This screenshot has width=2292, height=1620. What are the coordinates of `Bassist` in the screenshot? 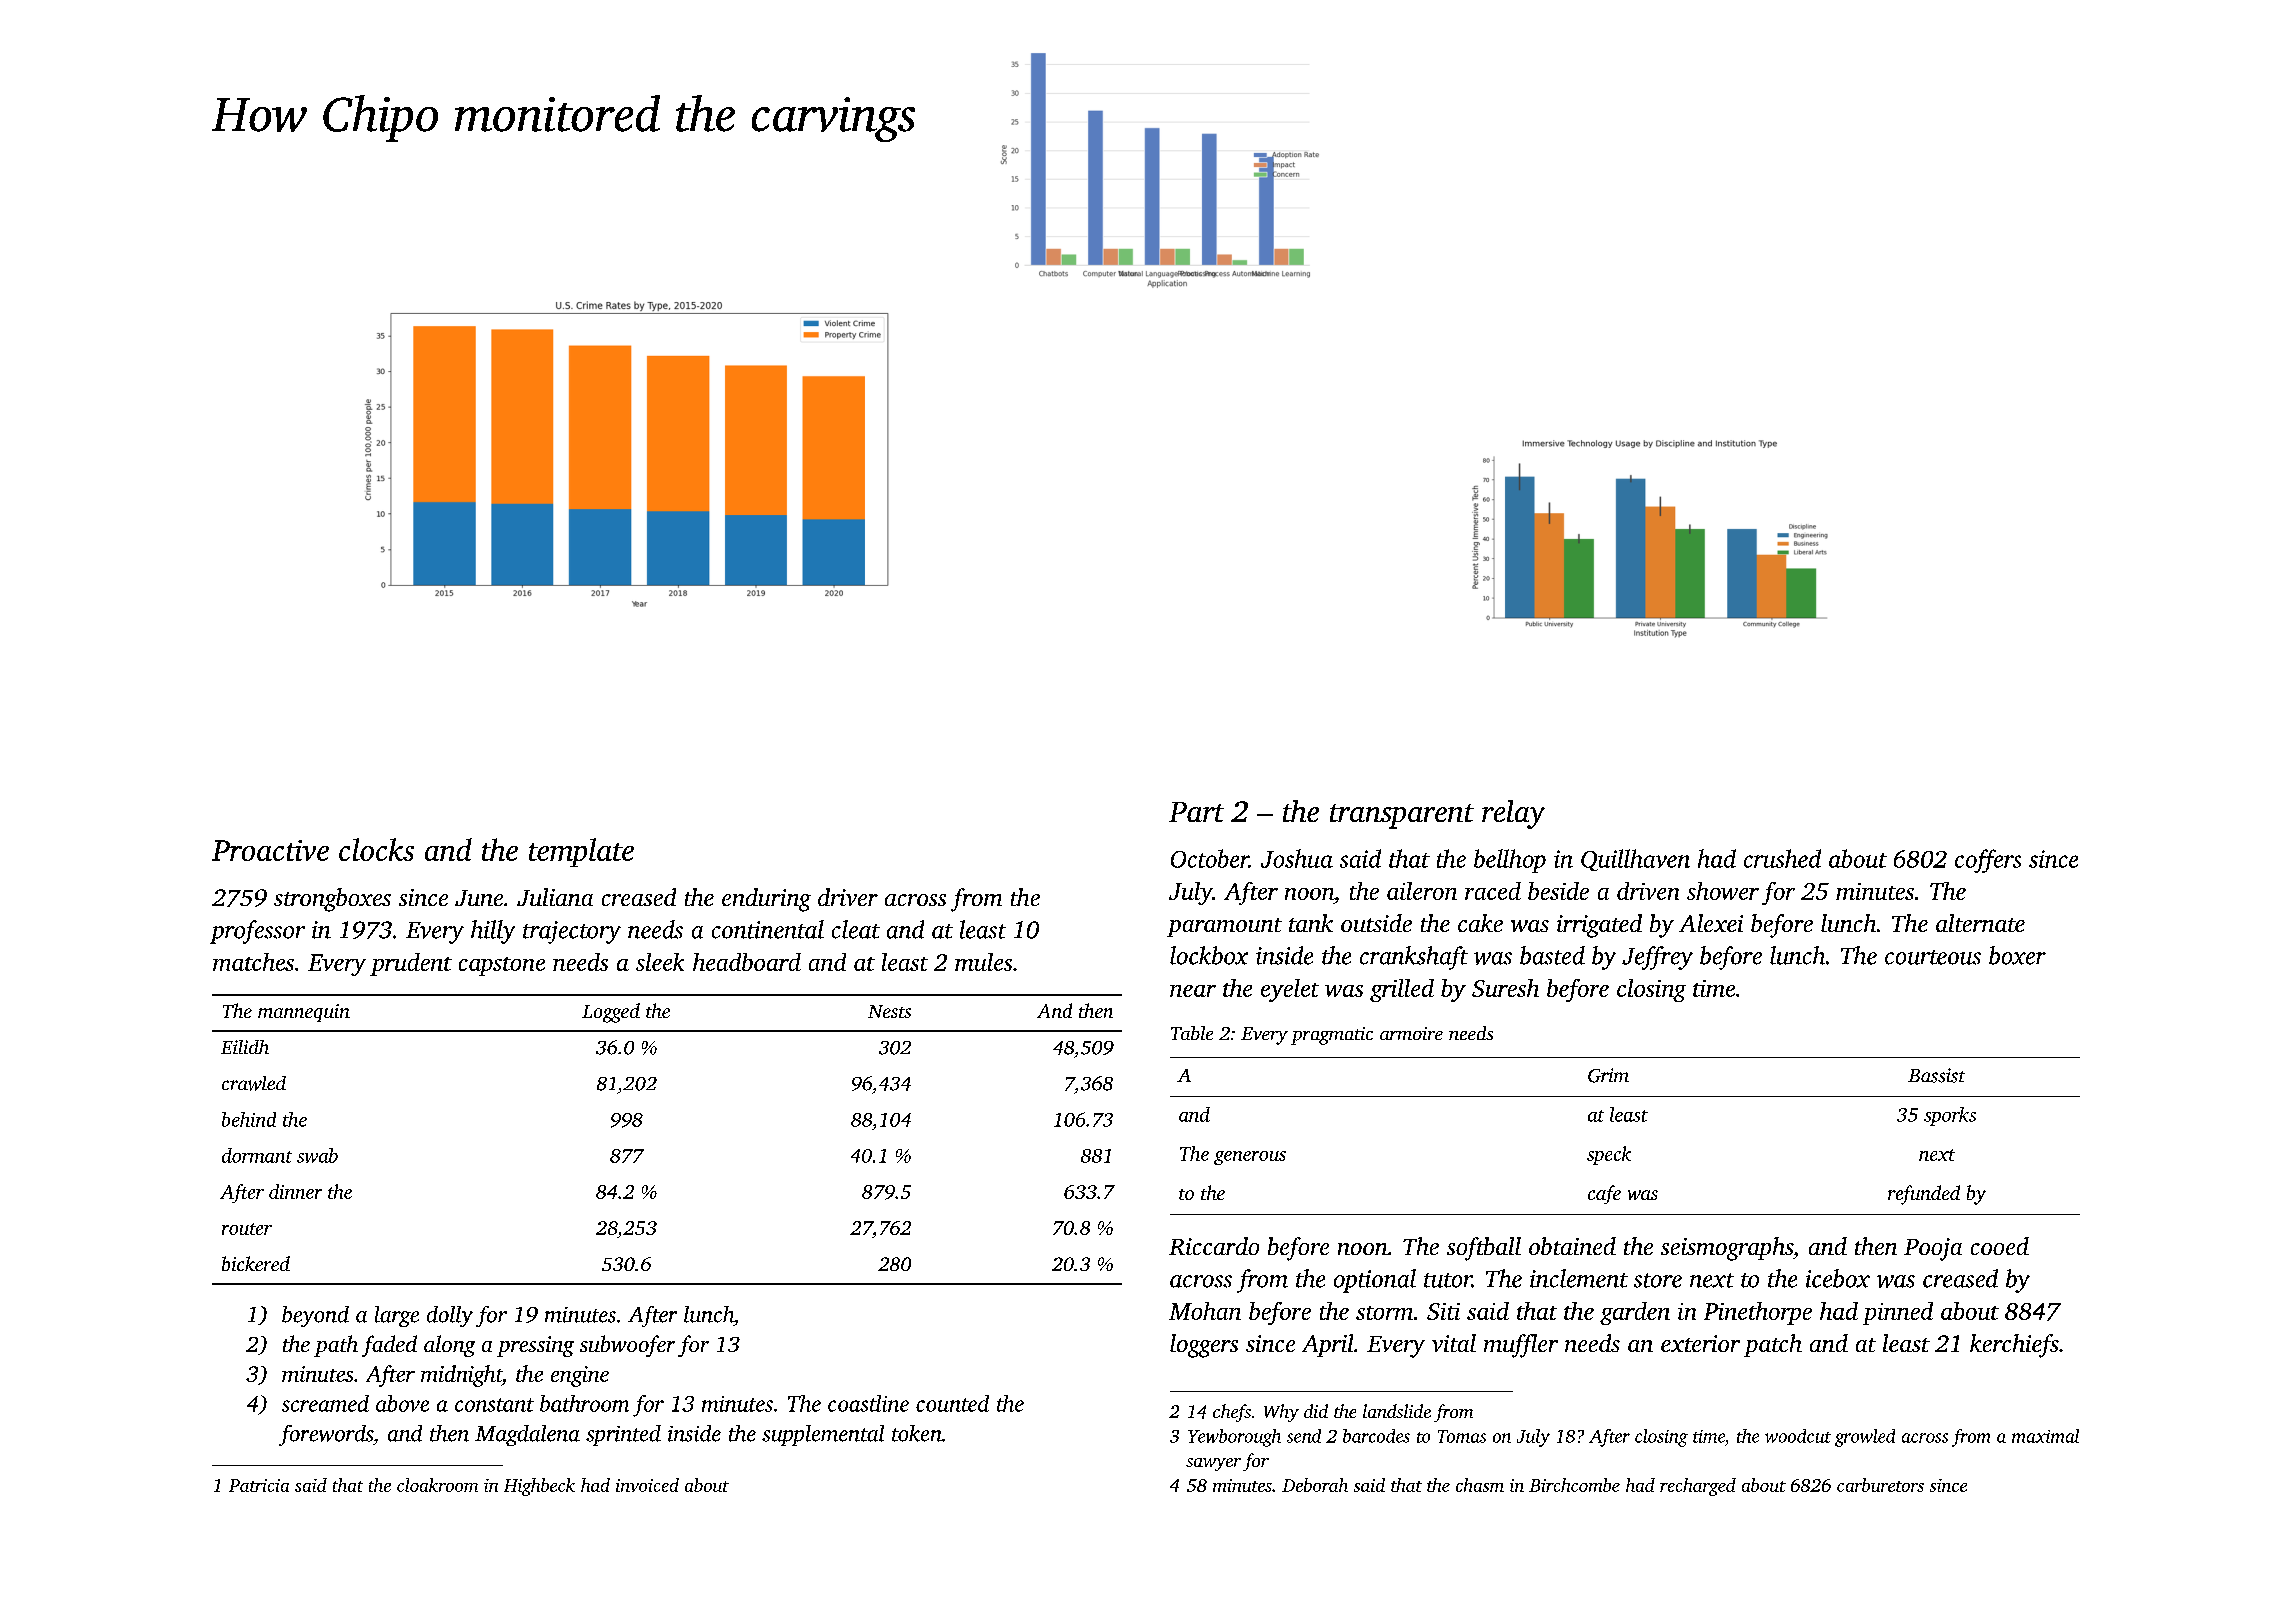 It's located at (1936, 1075).
